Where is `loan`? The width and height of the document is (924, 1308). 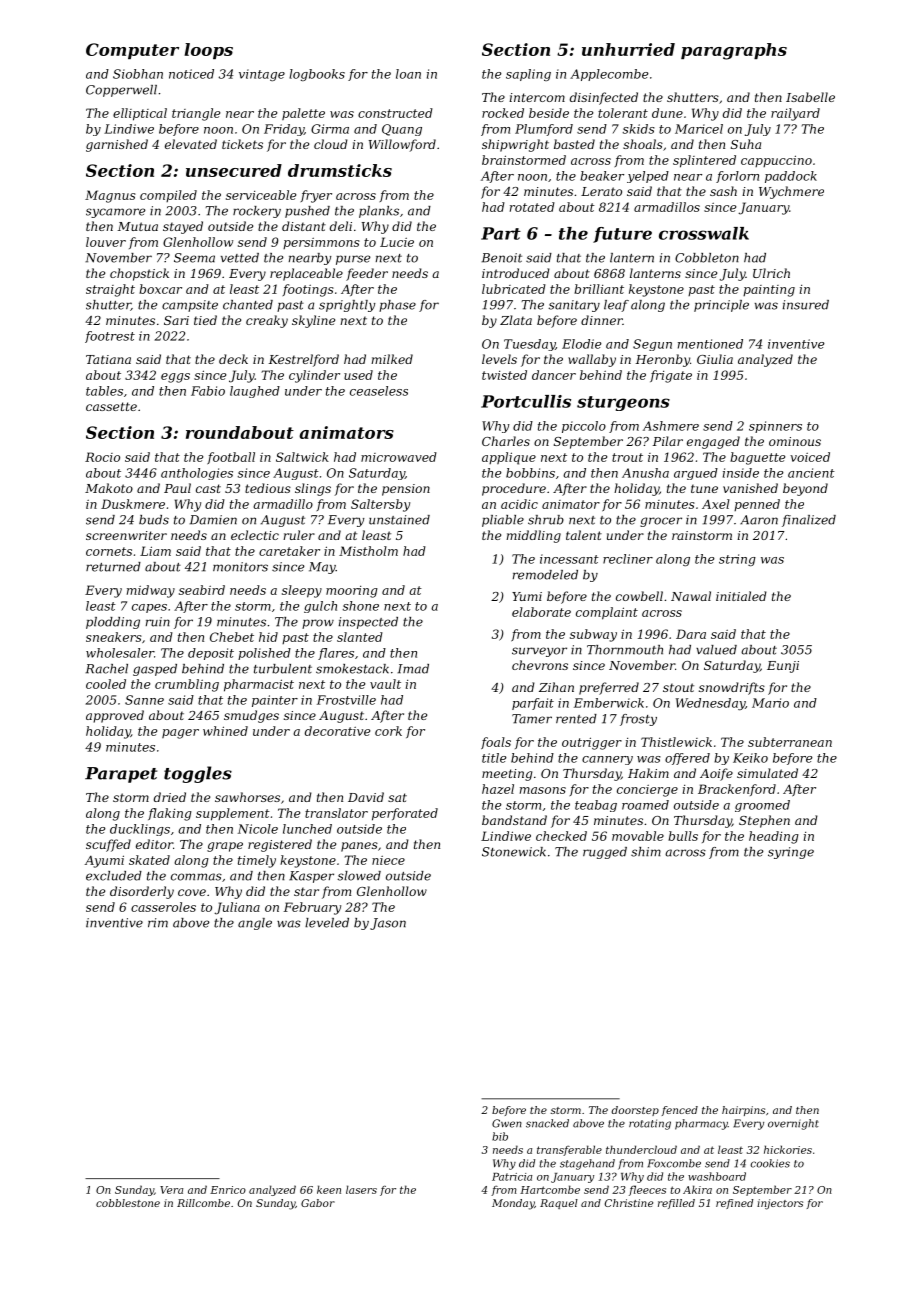
loan is located at coordinates (408, 74).
